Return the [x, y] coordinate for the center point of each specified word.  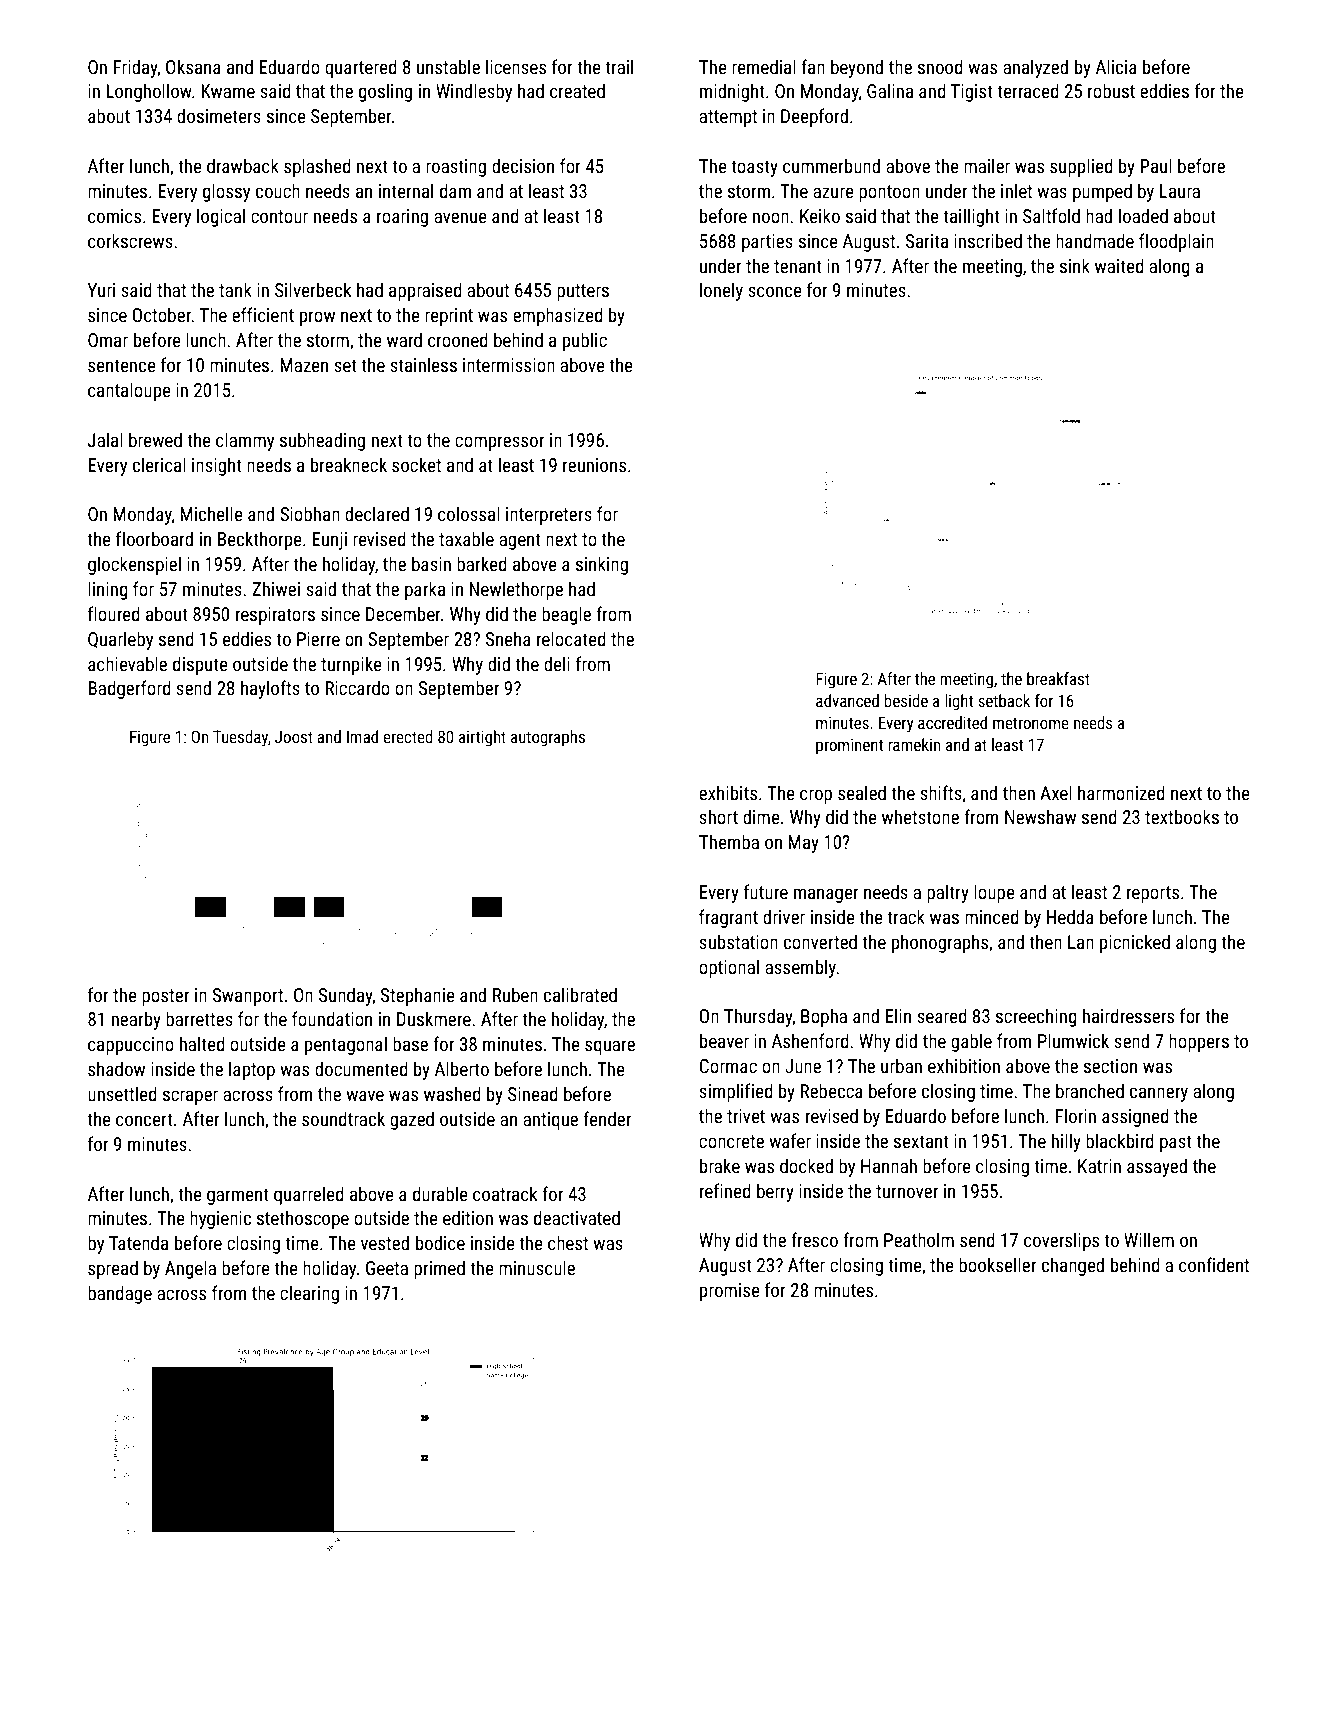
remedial [764, 66]
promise [730, 1292]
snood [940, 66]
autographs [548, 738]
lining [108, 590]
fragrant [728, 918]
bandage [120, 1294]
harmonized [1121, 792]
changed [1073, 1266]
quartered [361, 68]
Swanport [248, 997]
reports [1153, 894]
